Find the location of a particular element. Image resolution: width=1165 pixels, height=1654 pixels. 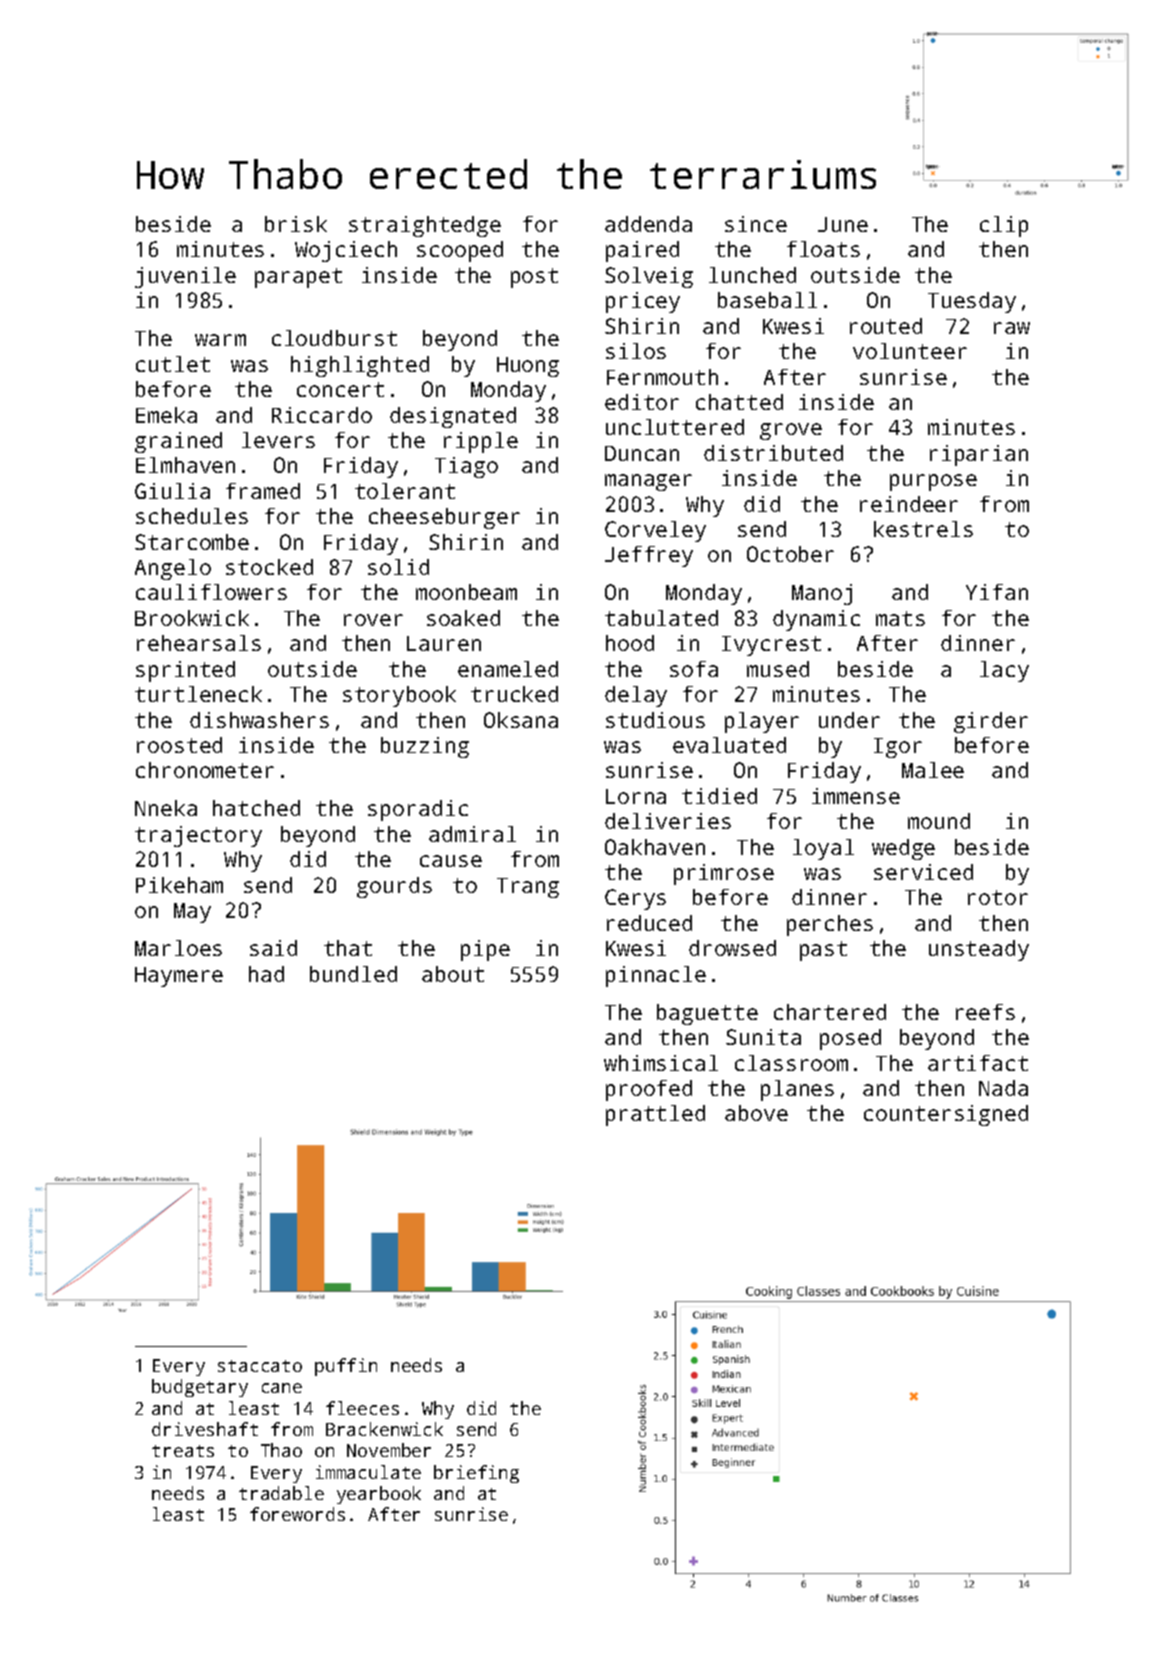

treats is located at coordinates (183, 1451).
